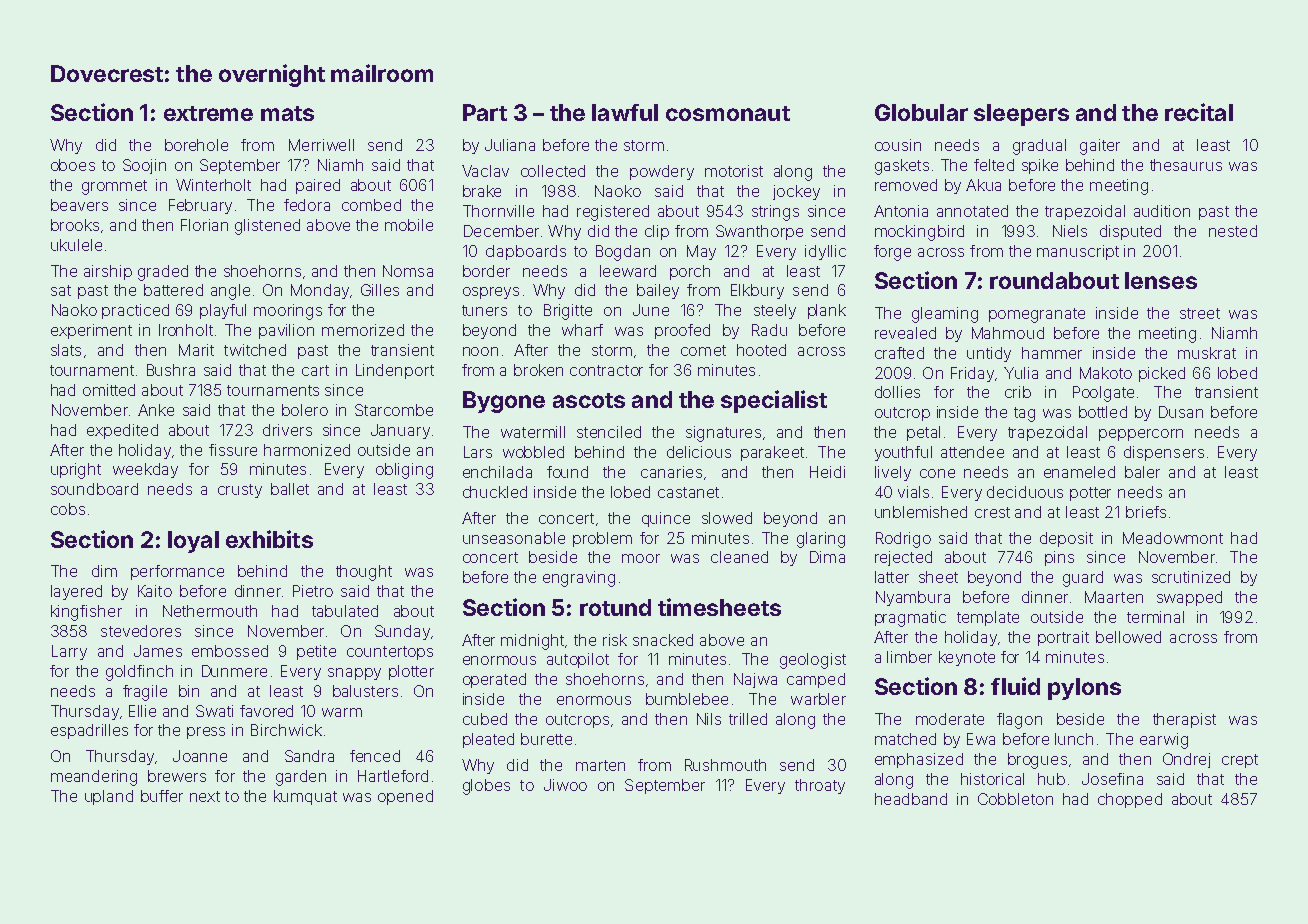  What do you see at coordinates (728, 113) in the image?
I see `cosmonaut` at bounding box center [728, 113].
